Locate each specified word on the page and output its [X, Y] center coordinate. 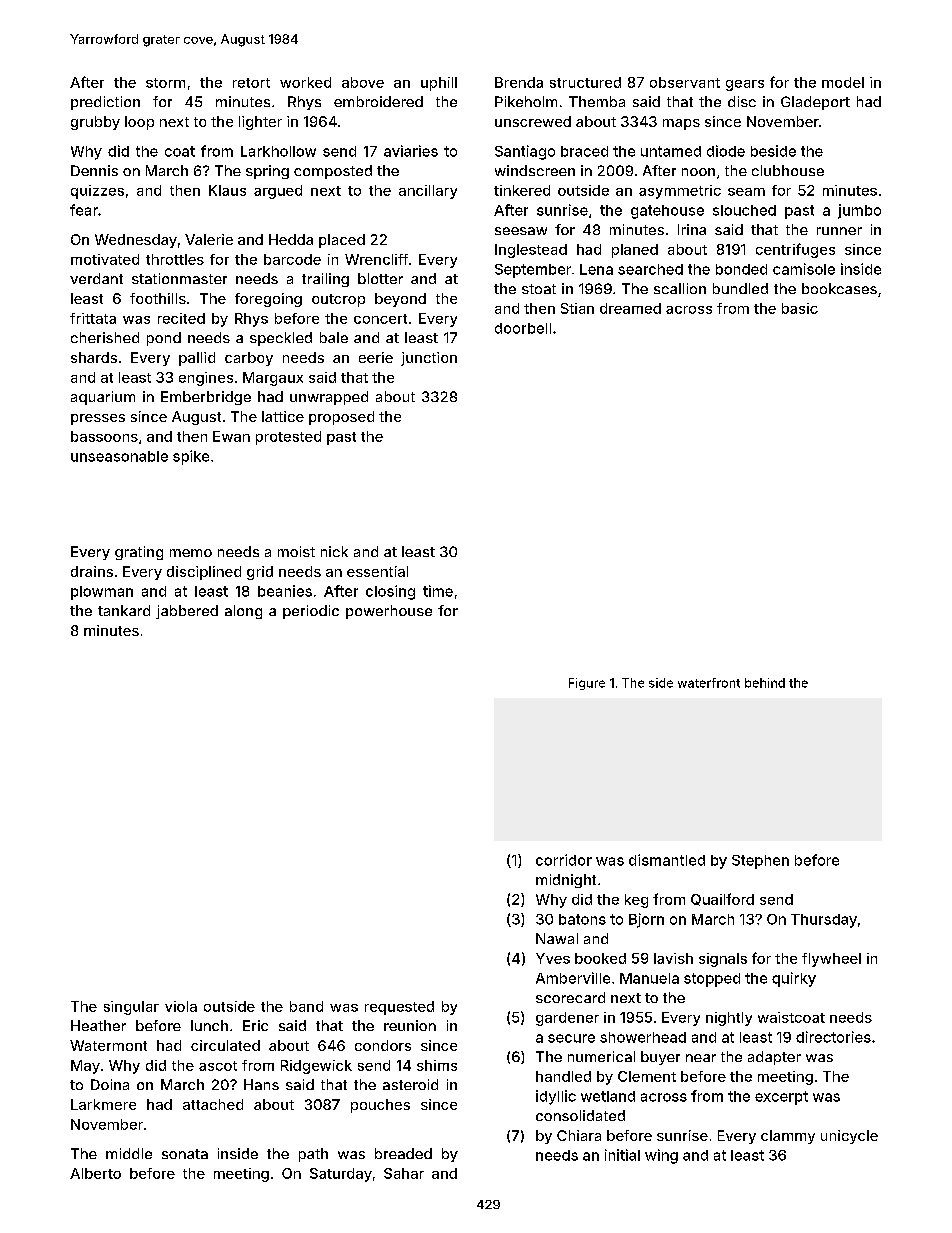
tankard [124, 610]
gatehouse [667, 212]
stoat [539, 289]
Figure [587, 684]
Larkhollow [278, 151]
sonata [185, 1154]
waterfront [709, 683]
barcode [292, 259]
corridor [564, 860]
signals [723, 960]
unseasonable [119, 456]
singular [131, 1008]
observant [685, 82]
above [363, 82]
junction [429, 359]
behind [765, 683]
